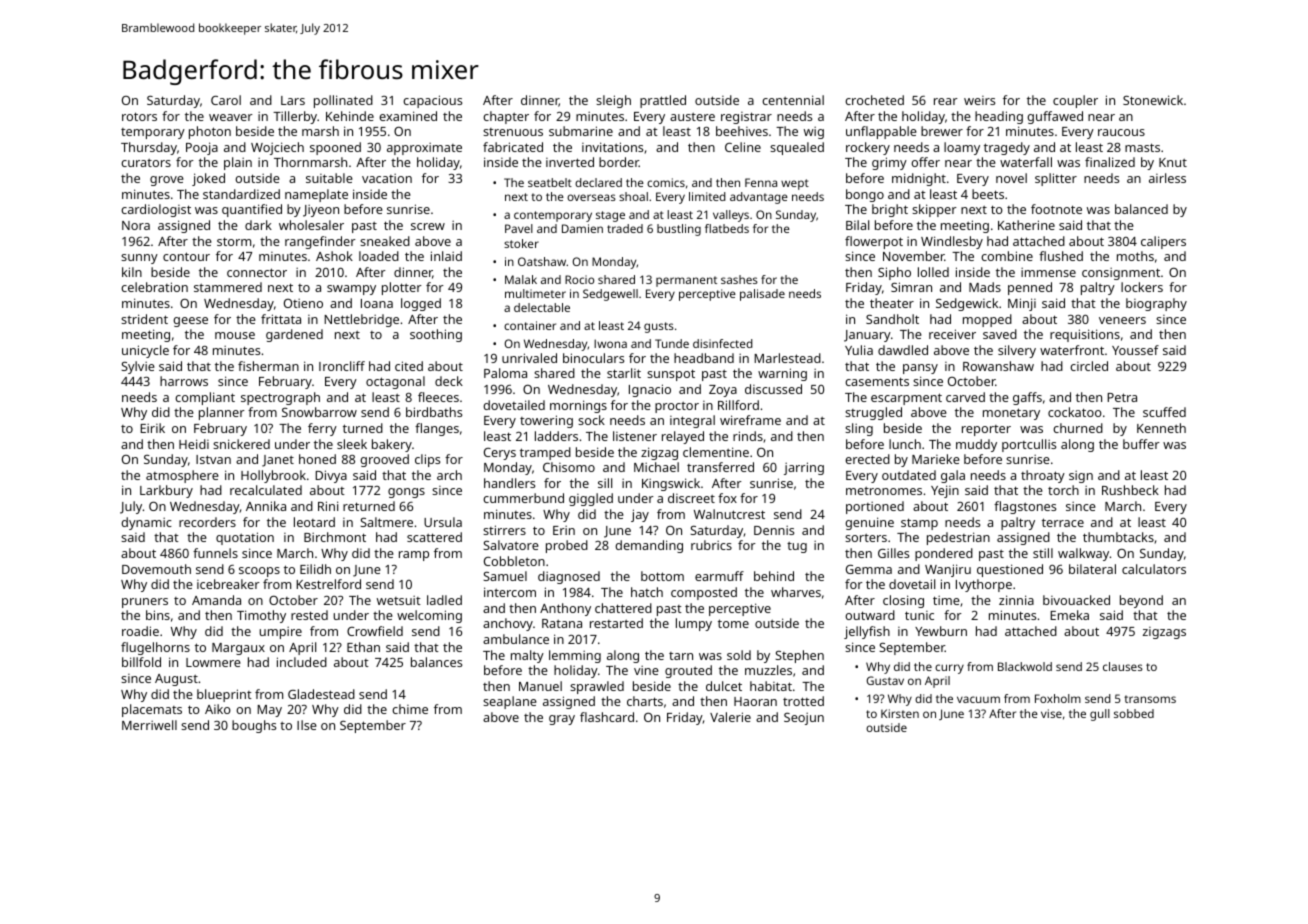 The image size is (1308, 924). What do you see at coordinates (633, 196) in the screenshot?
I see `shoal` at bounding box center [633, 196].
